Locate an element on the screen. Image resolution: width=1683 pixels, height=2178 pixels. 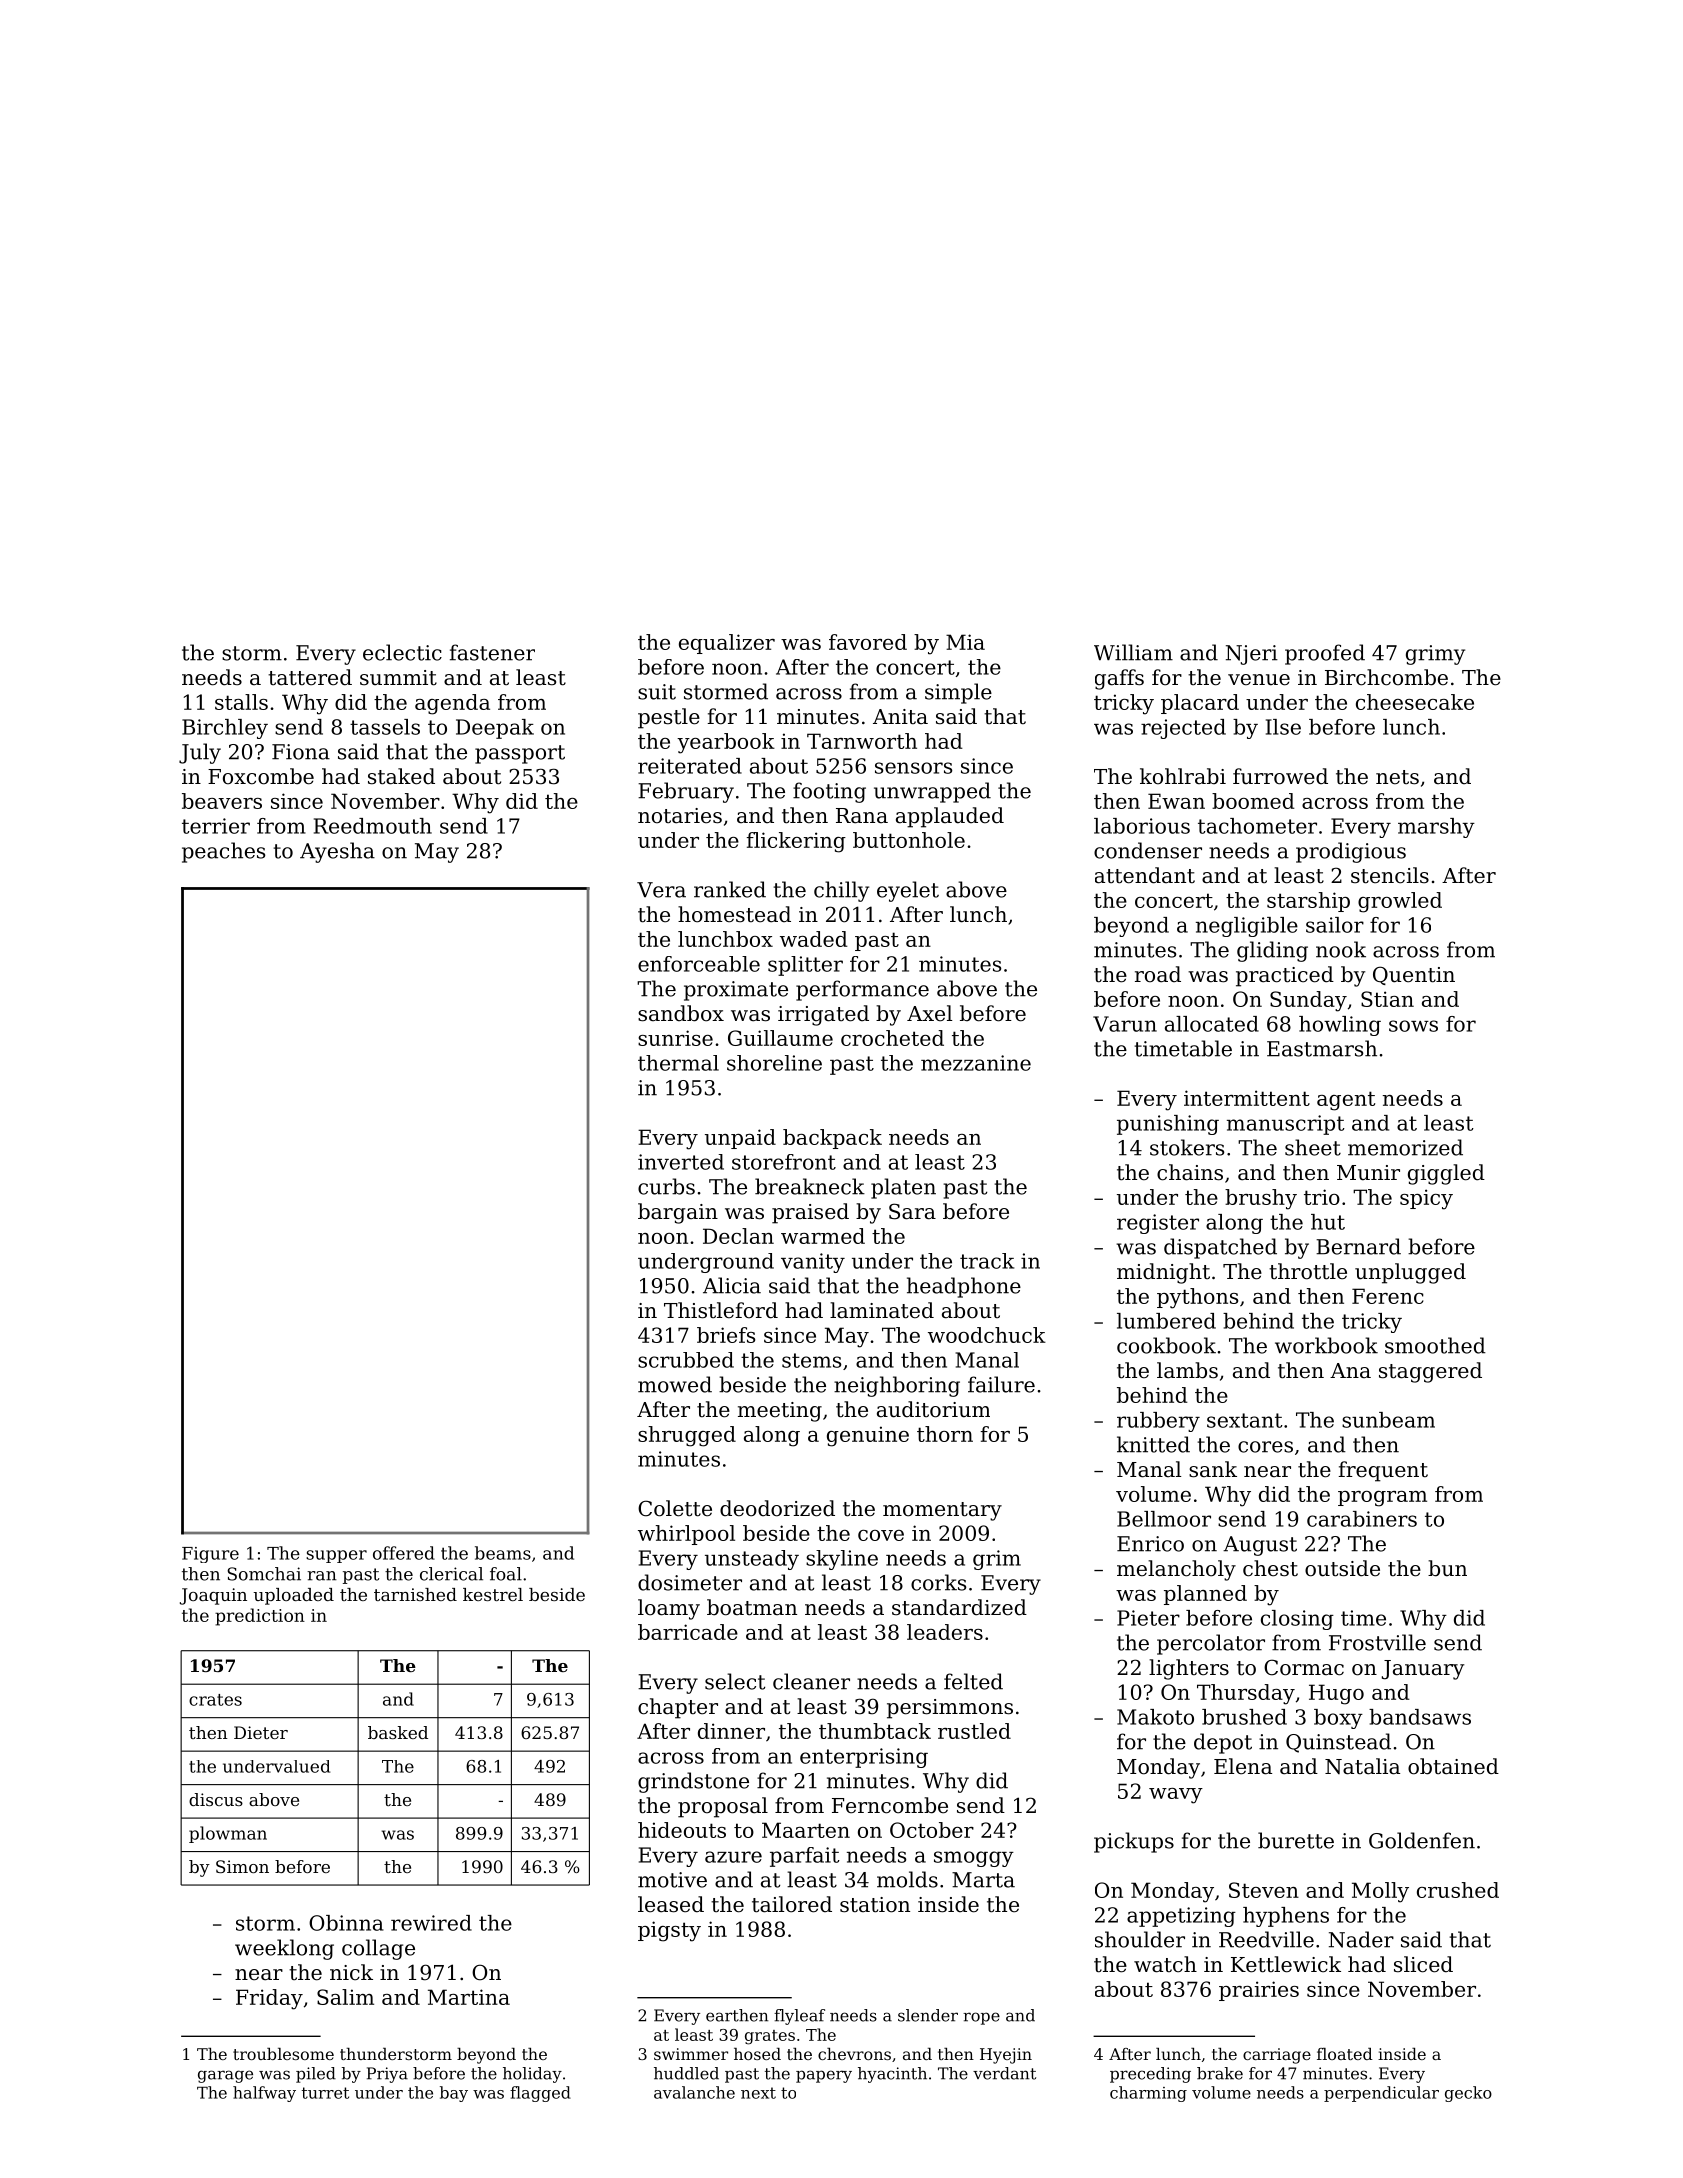
fastener is located at coordinates (492, 652).
